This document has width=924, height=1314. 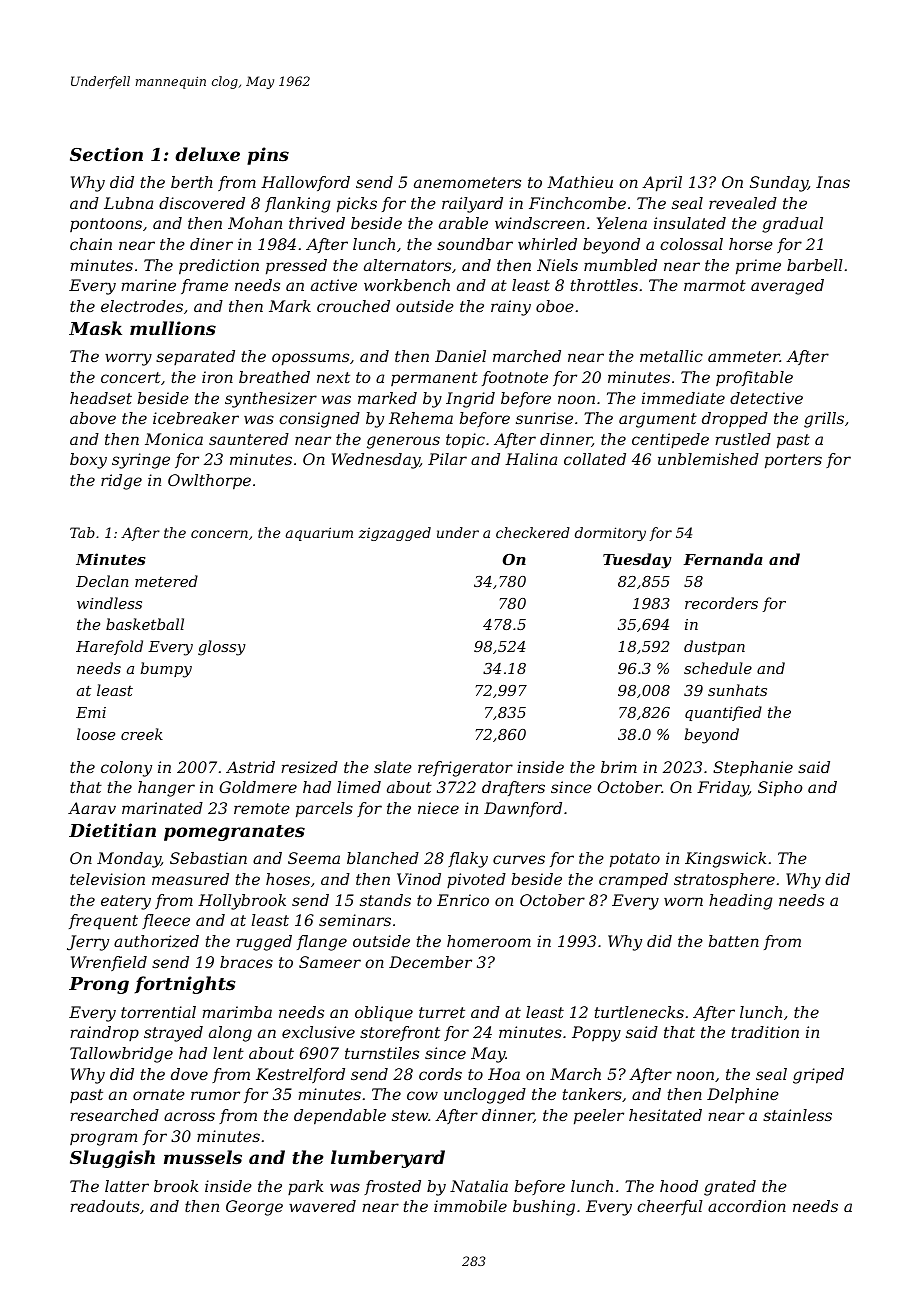 What do you see at coordinates (112, 830) in the document?
I see `Dietitian` at bounding box center [112, 830].
